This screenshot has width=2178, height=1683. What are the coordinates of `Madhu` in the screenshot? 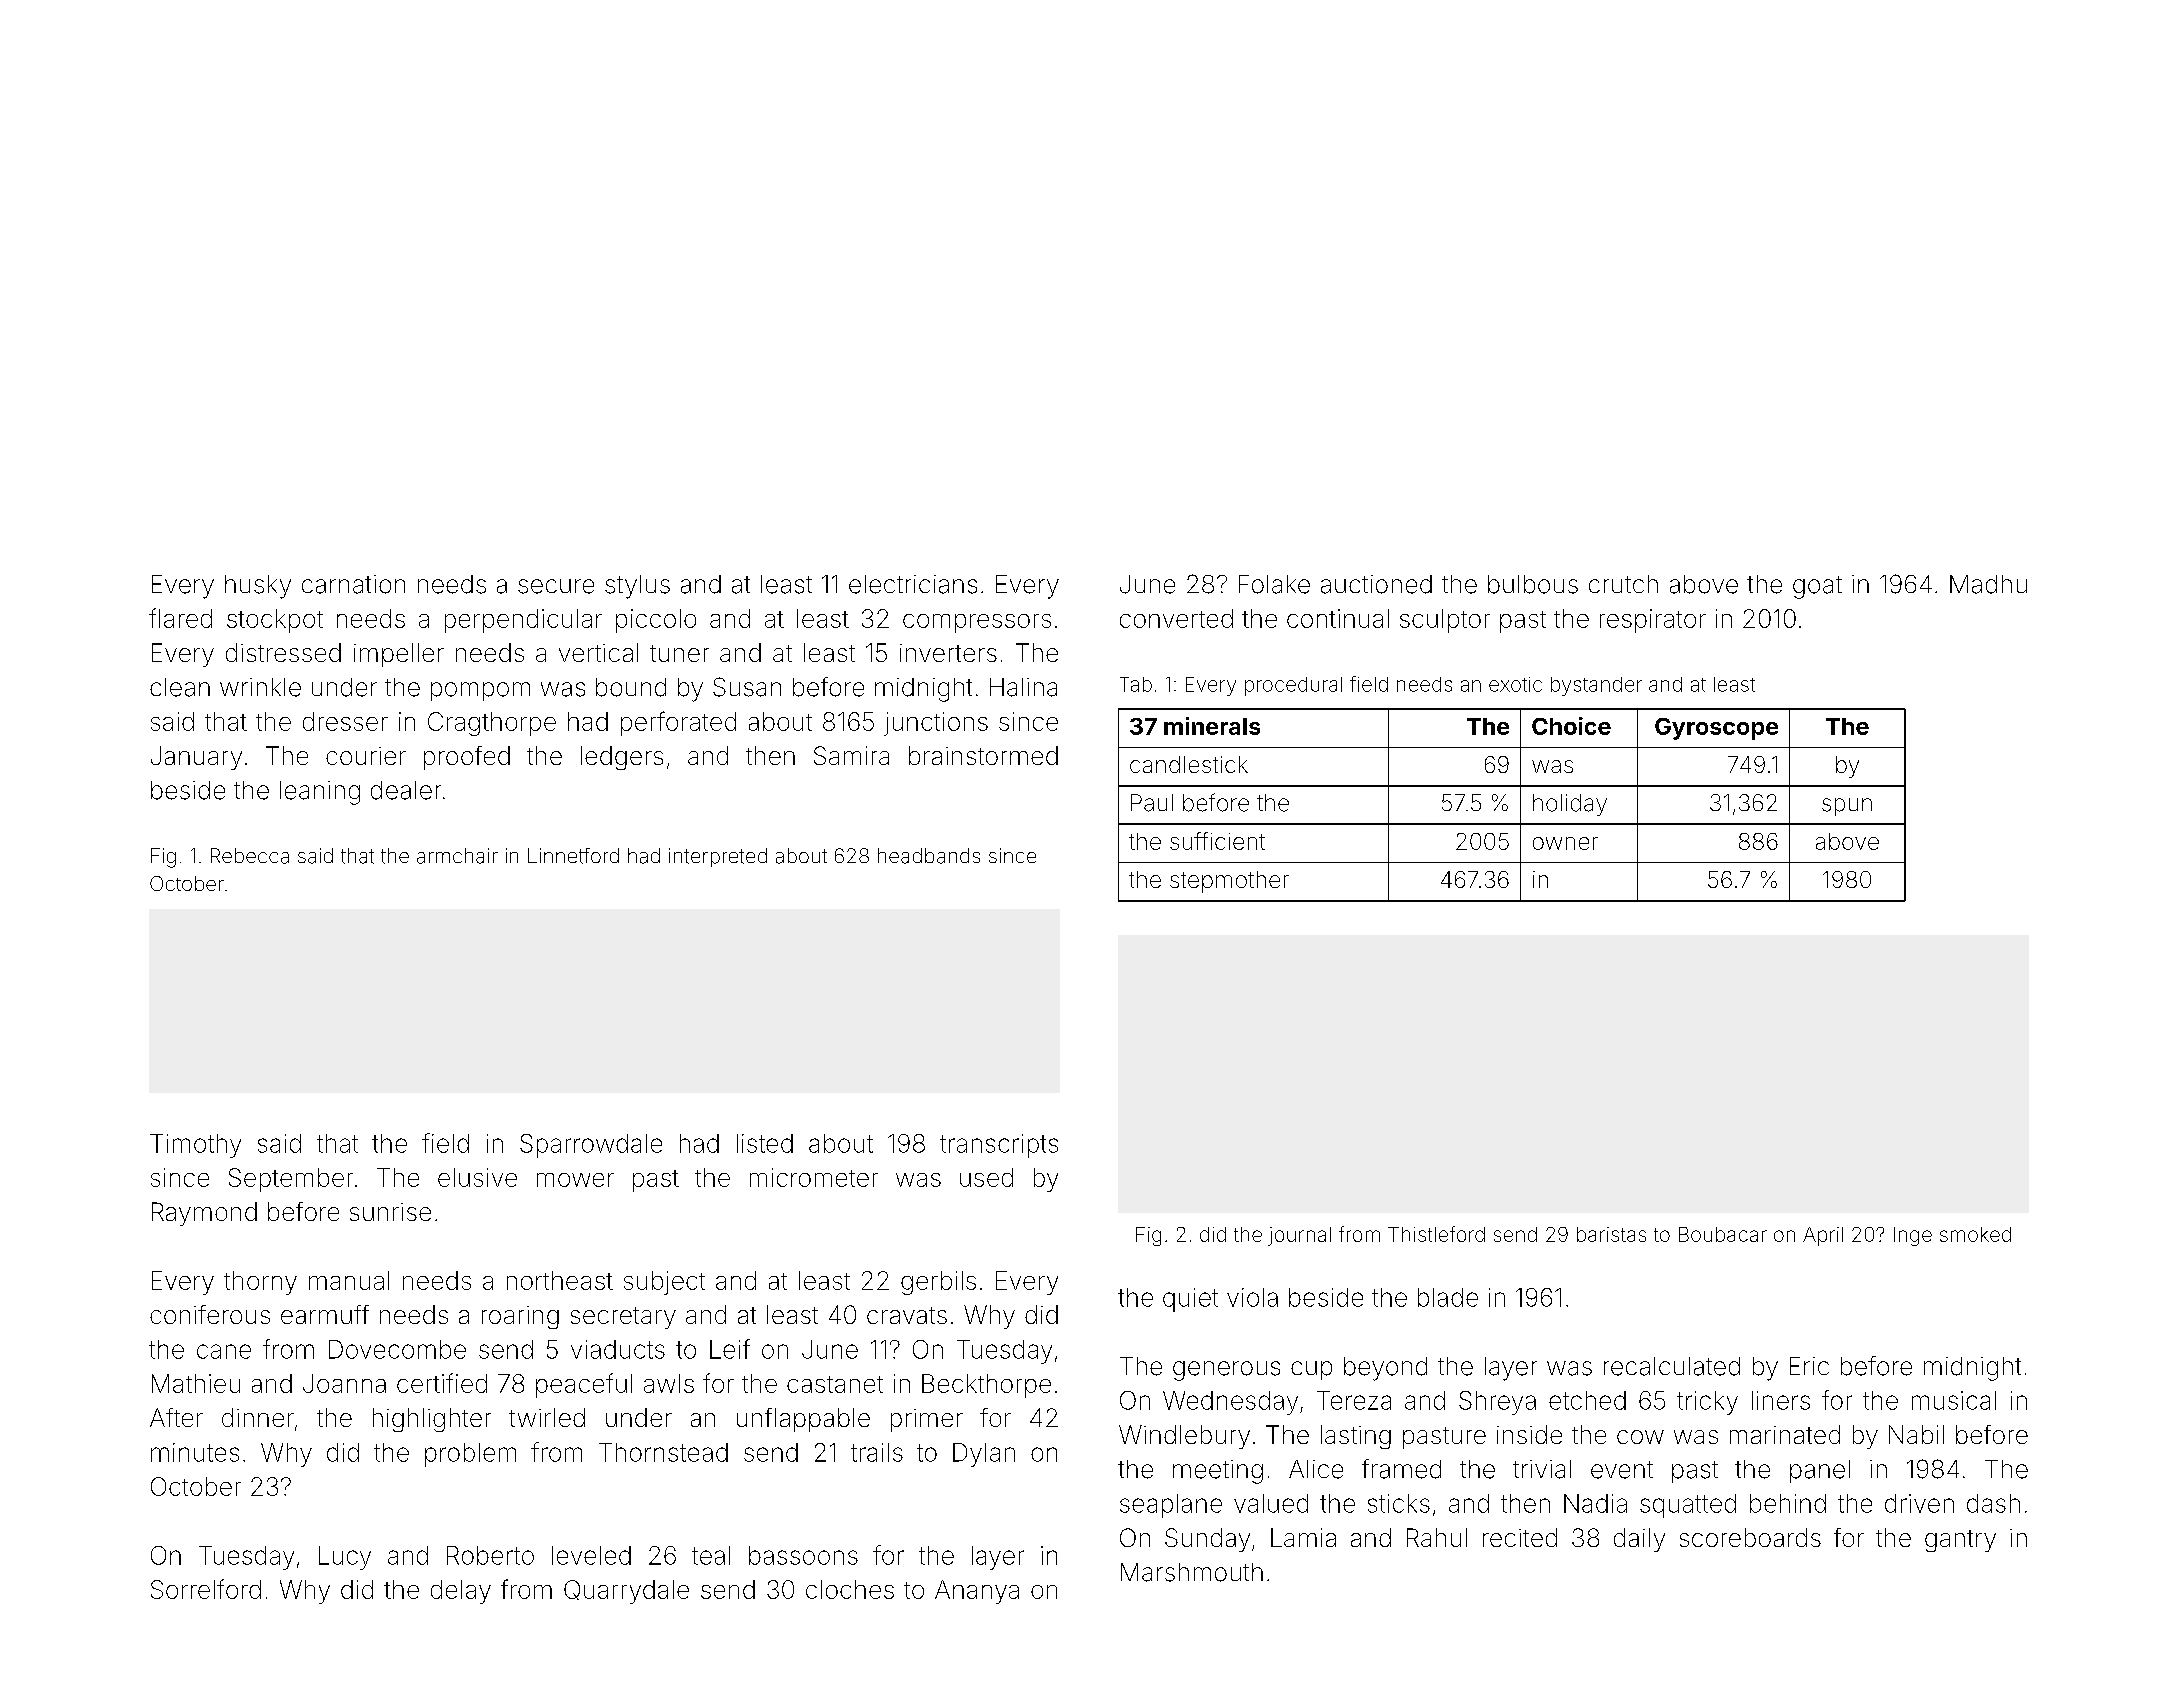 It's located at (1988, 584).
